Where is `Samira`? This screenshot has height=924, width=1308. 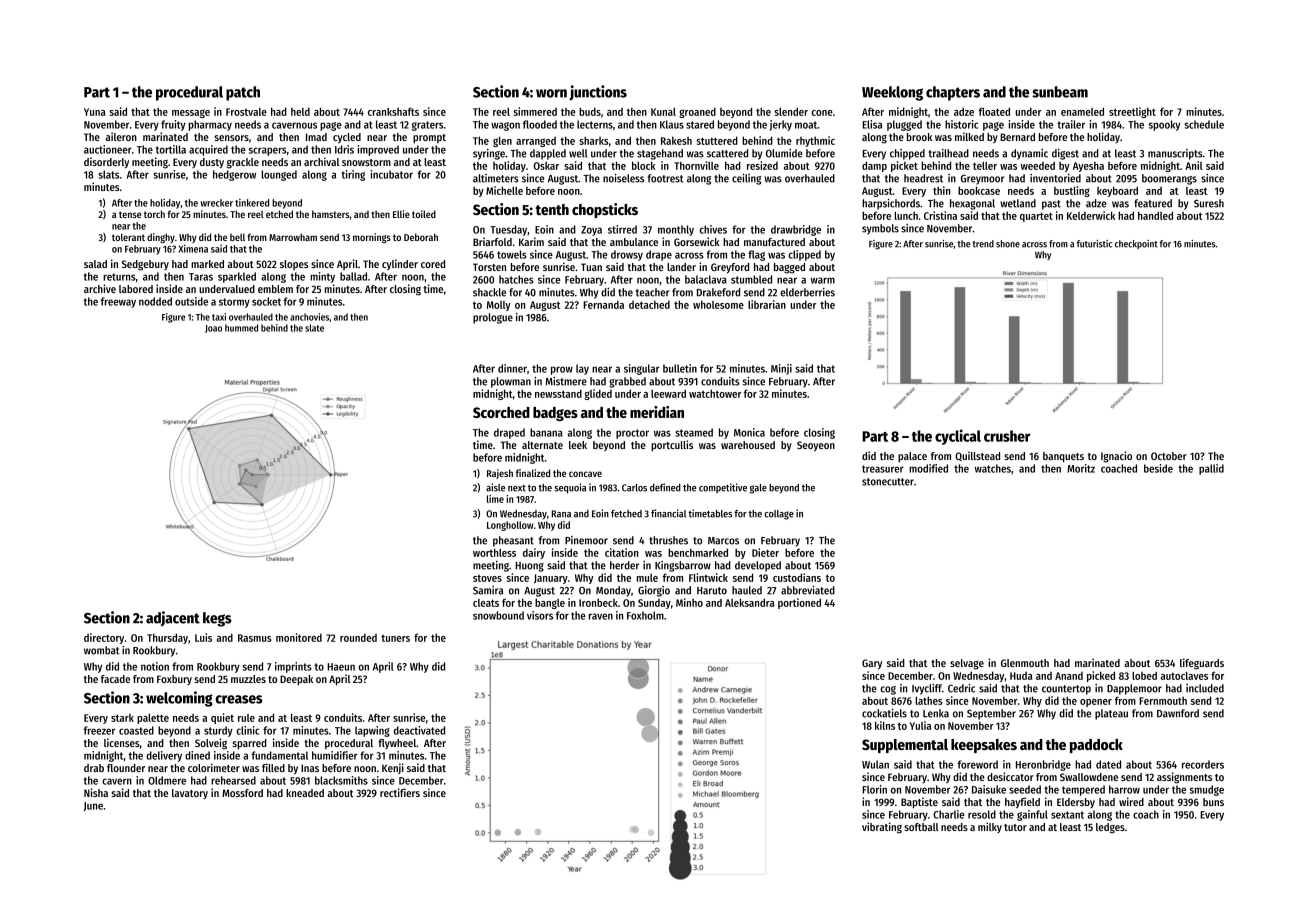 Samira is located at coordinates (488, 590).
